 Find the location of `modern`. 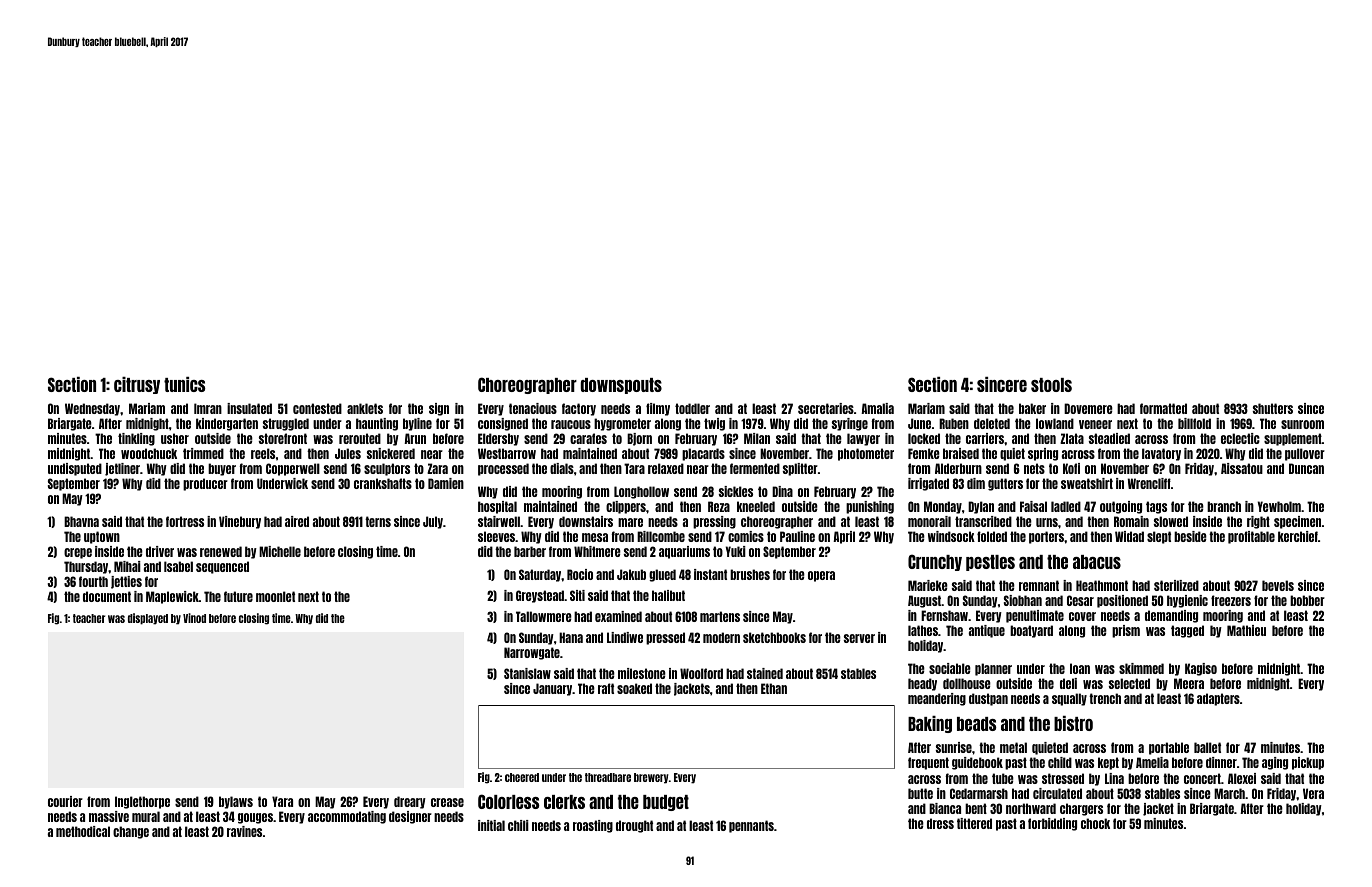

modern is located at coordinates (721, 637).
